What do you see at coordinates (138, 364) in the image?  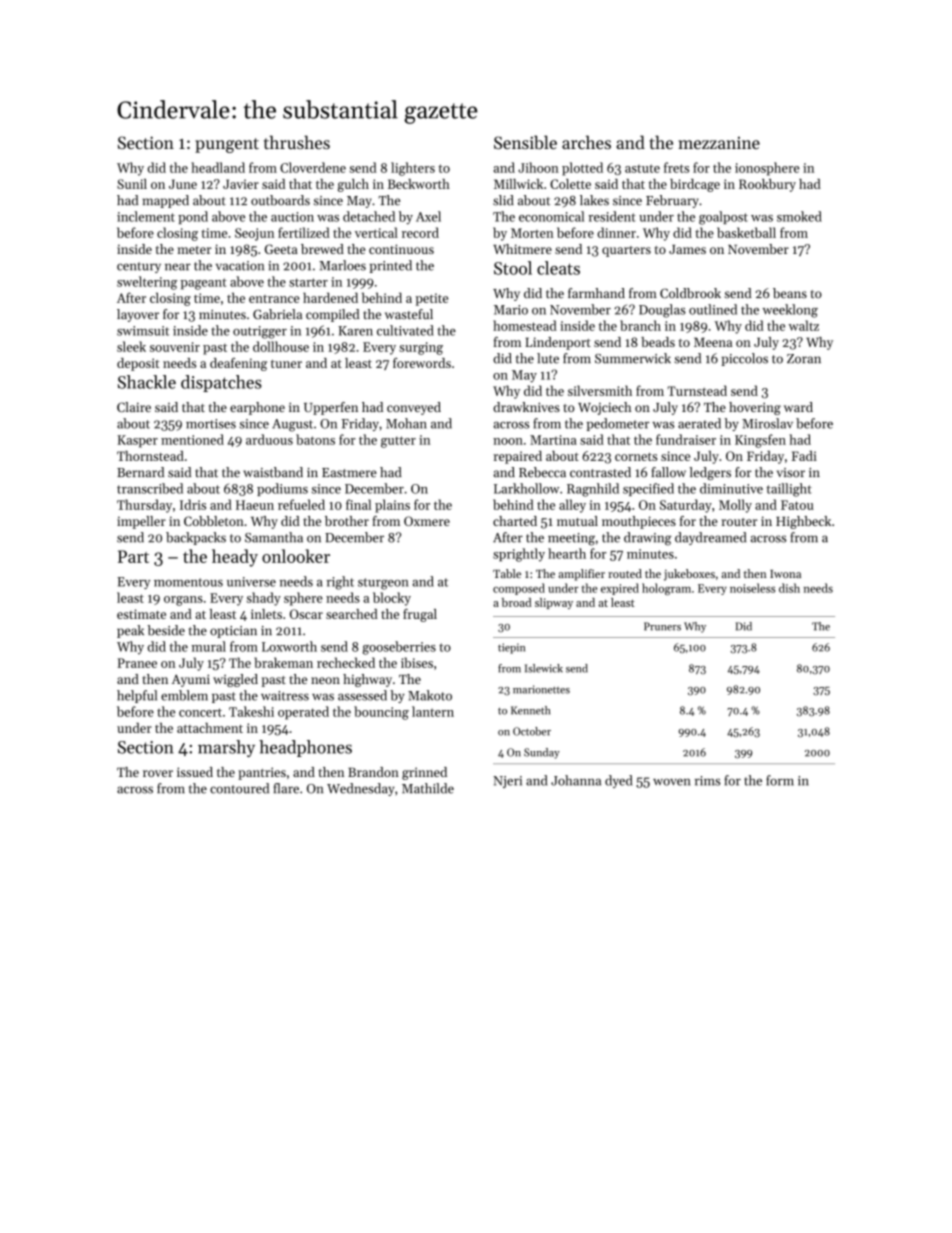 I see `deposit` at bounding box center [138, 364].
